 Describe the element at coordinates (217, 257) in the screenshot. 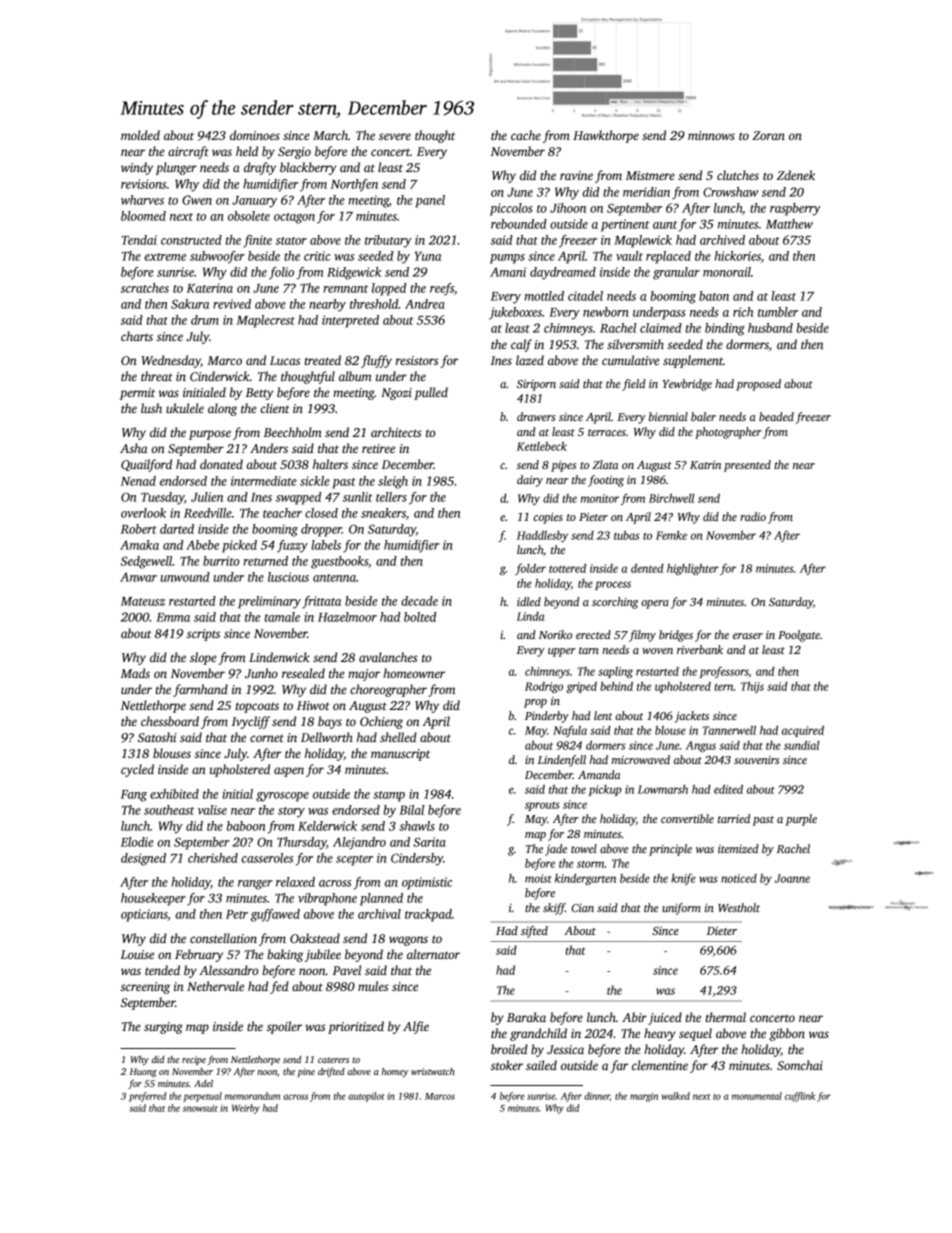

I see `subwoofer` at that location.
